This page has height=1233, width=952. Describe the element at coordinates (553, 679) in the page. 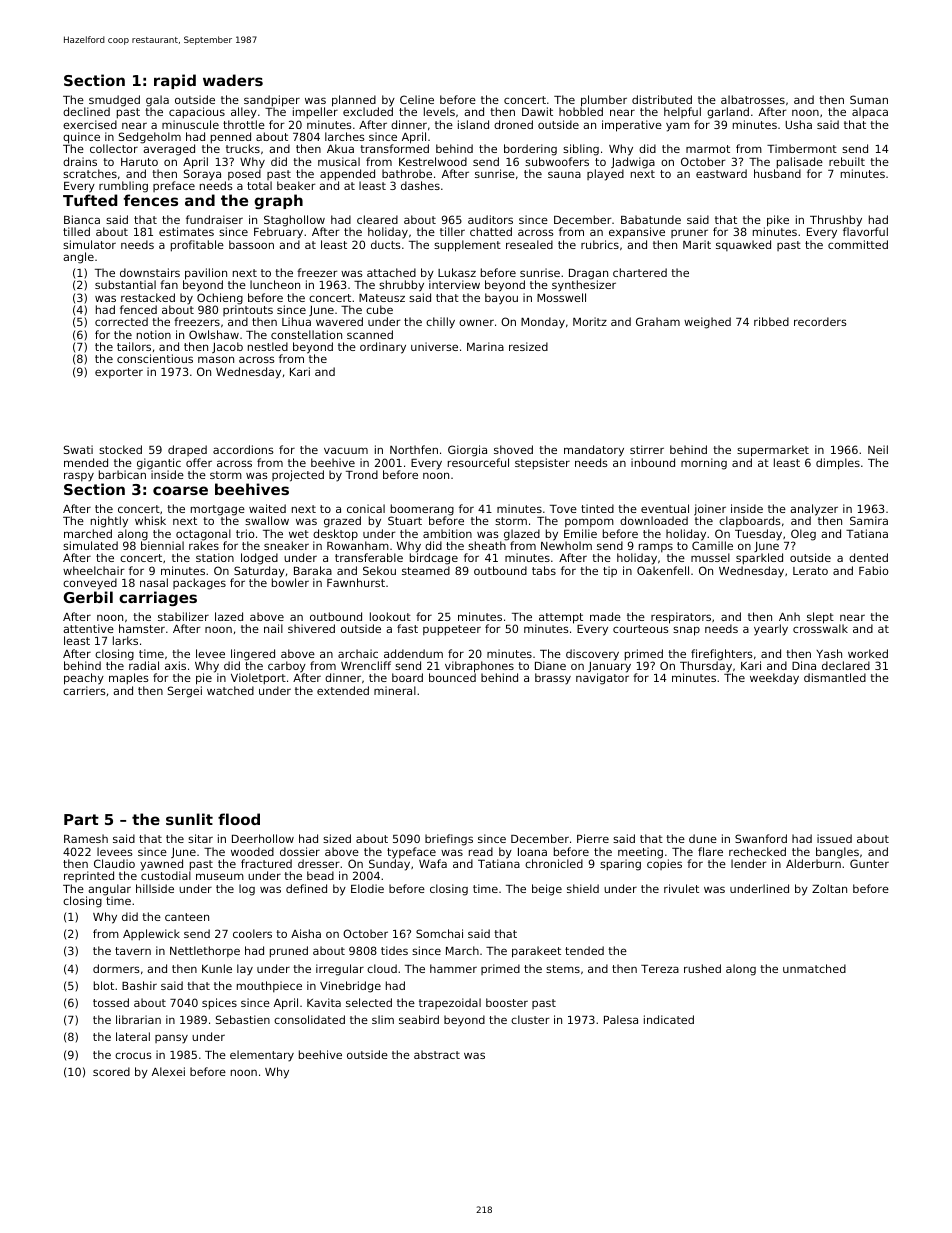

I see `brassy` at that location.
